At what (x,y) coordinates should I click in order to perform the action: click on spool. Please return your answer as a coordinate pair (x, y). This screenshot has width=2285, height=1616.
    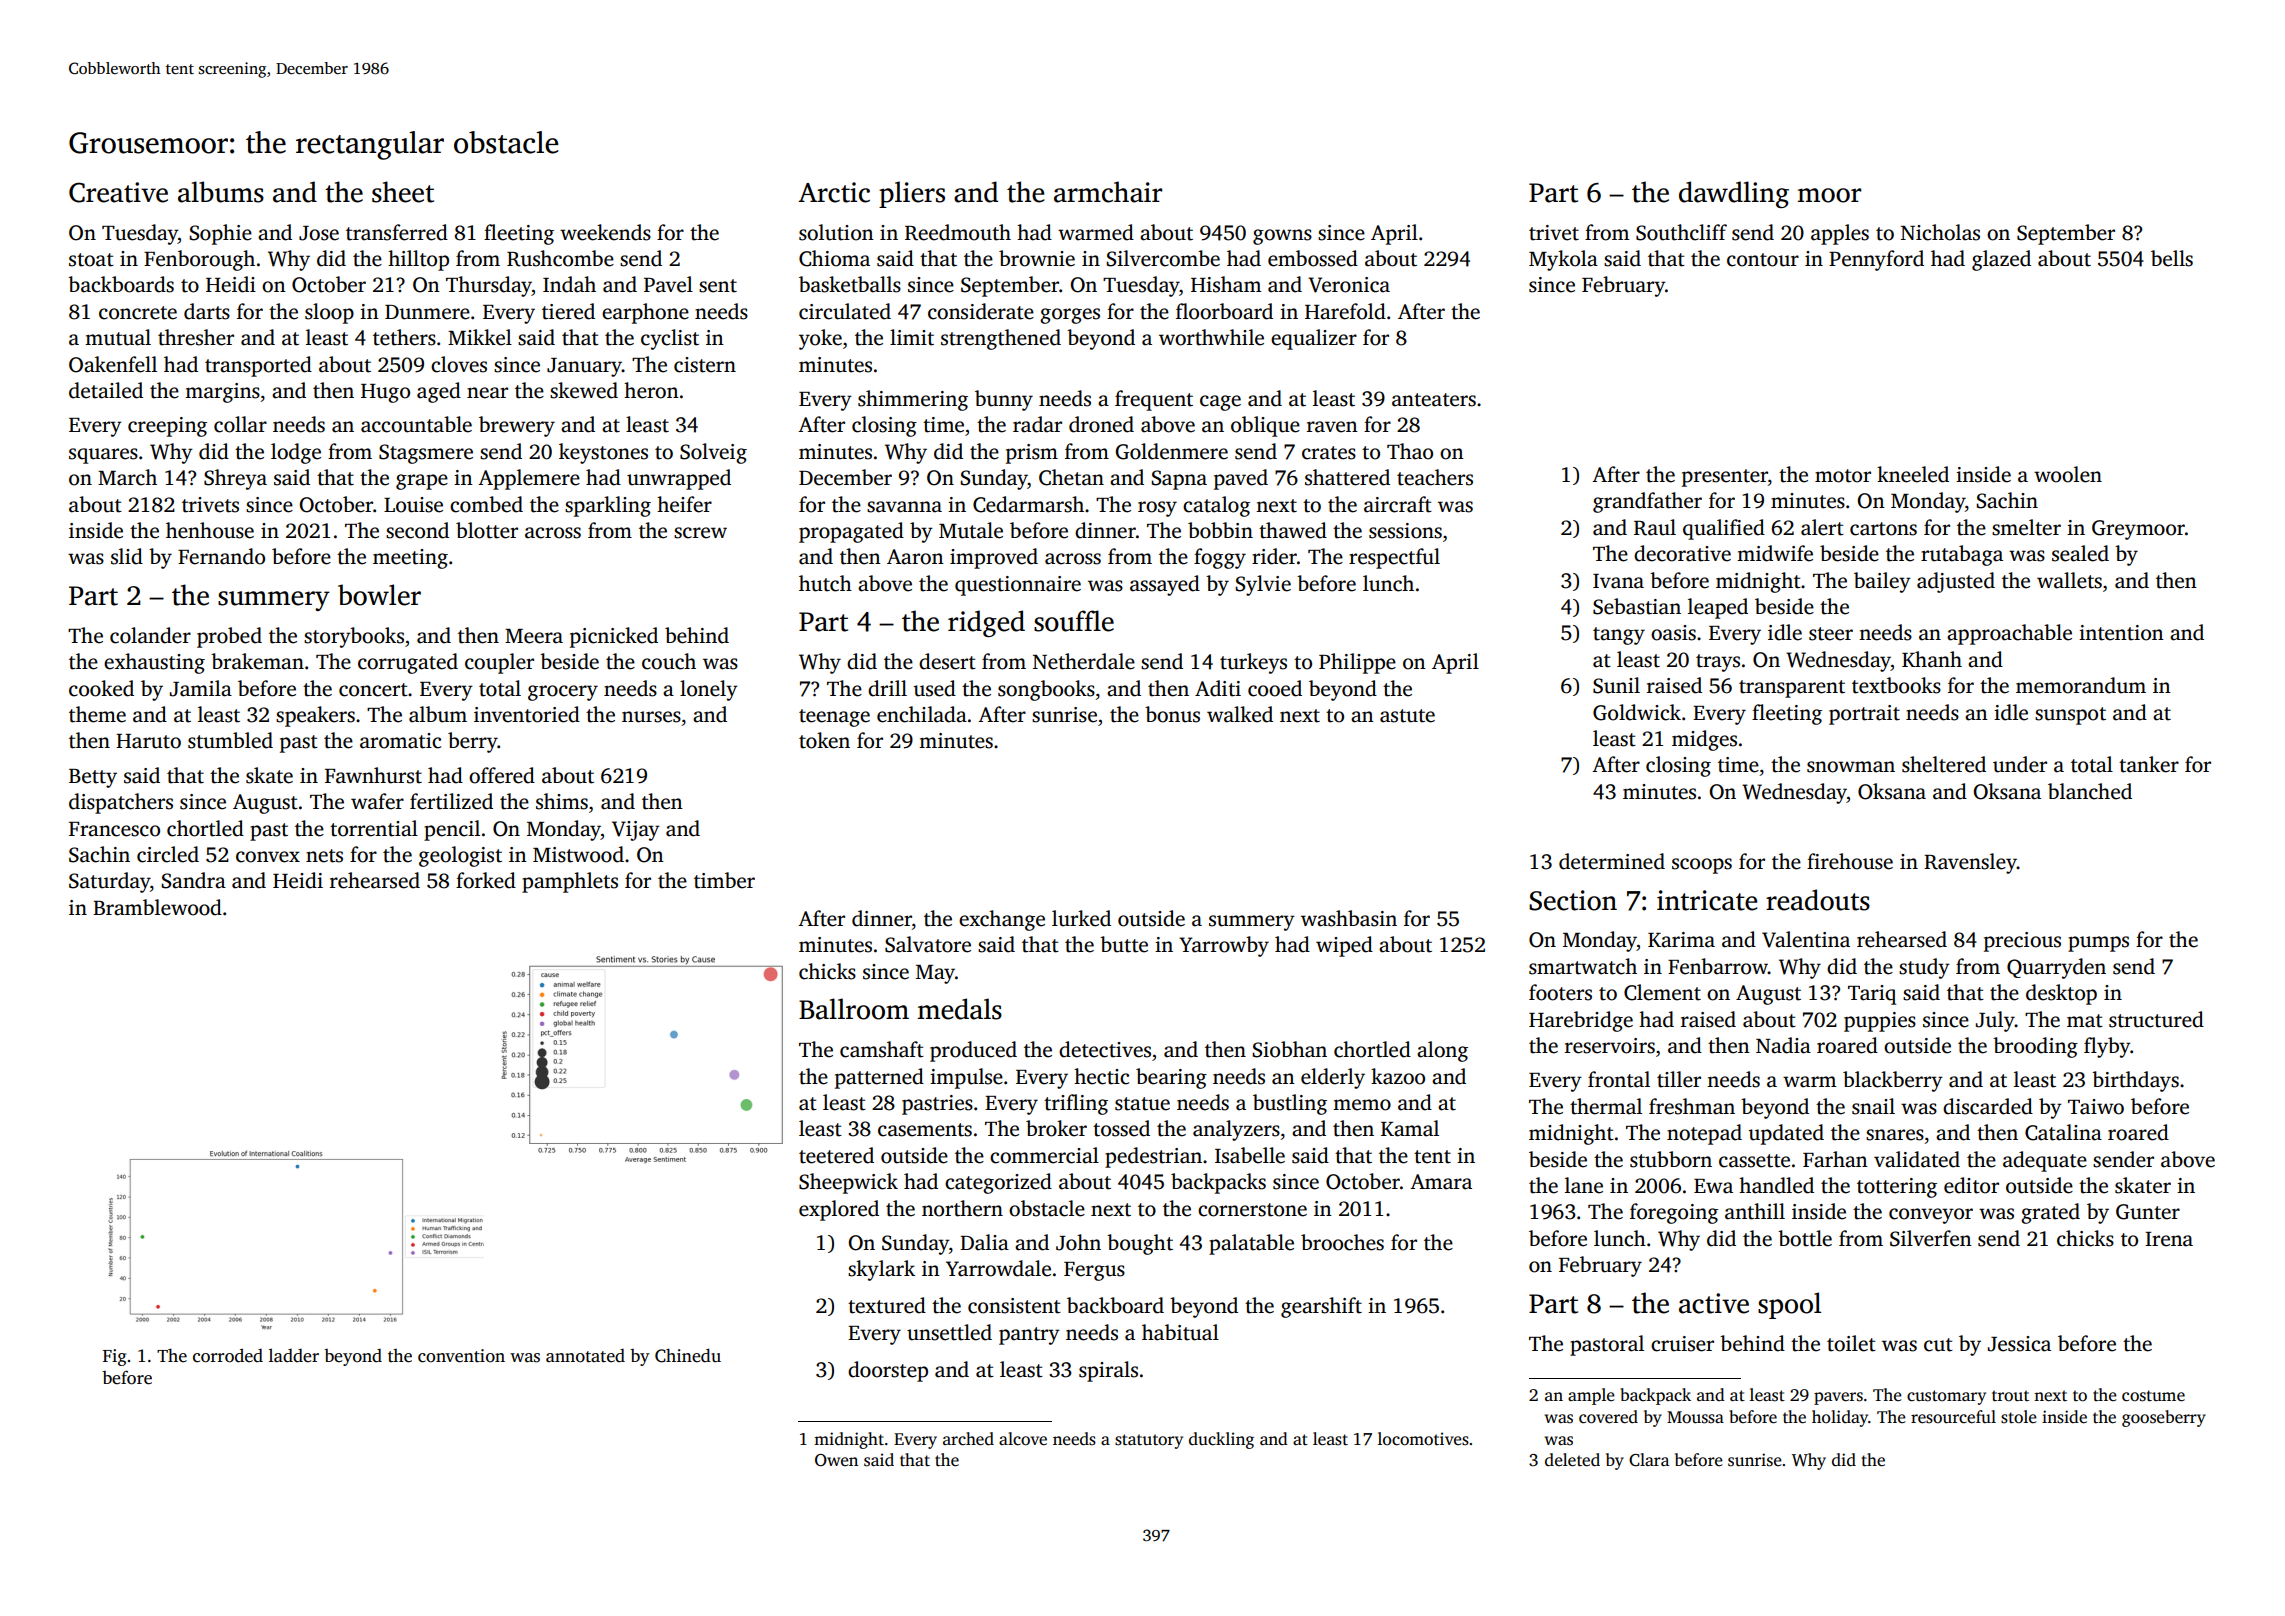
    Looking at the image, I should click on (1789, 1305).
